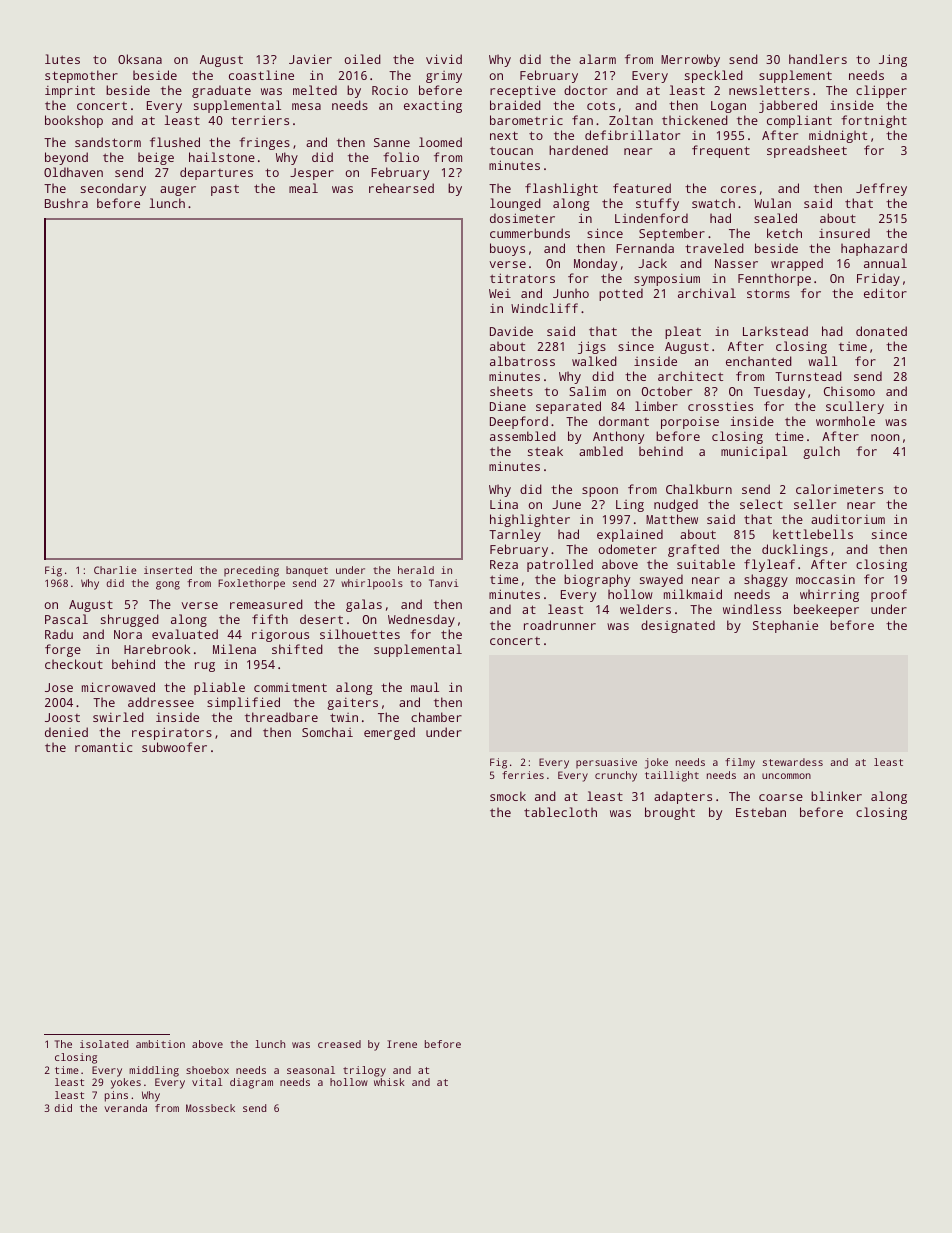 The image size is (952, 1233). I want to click on designated, so click(678, 626).
